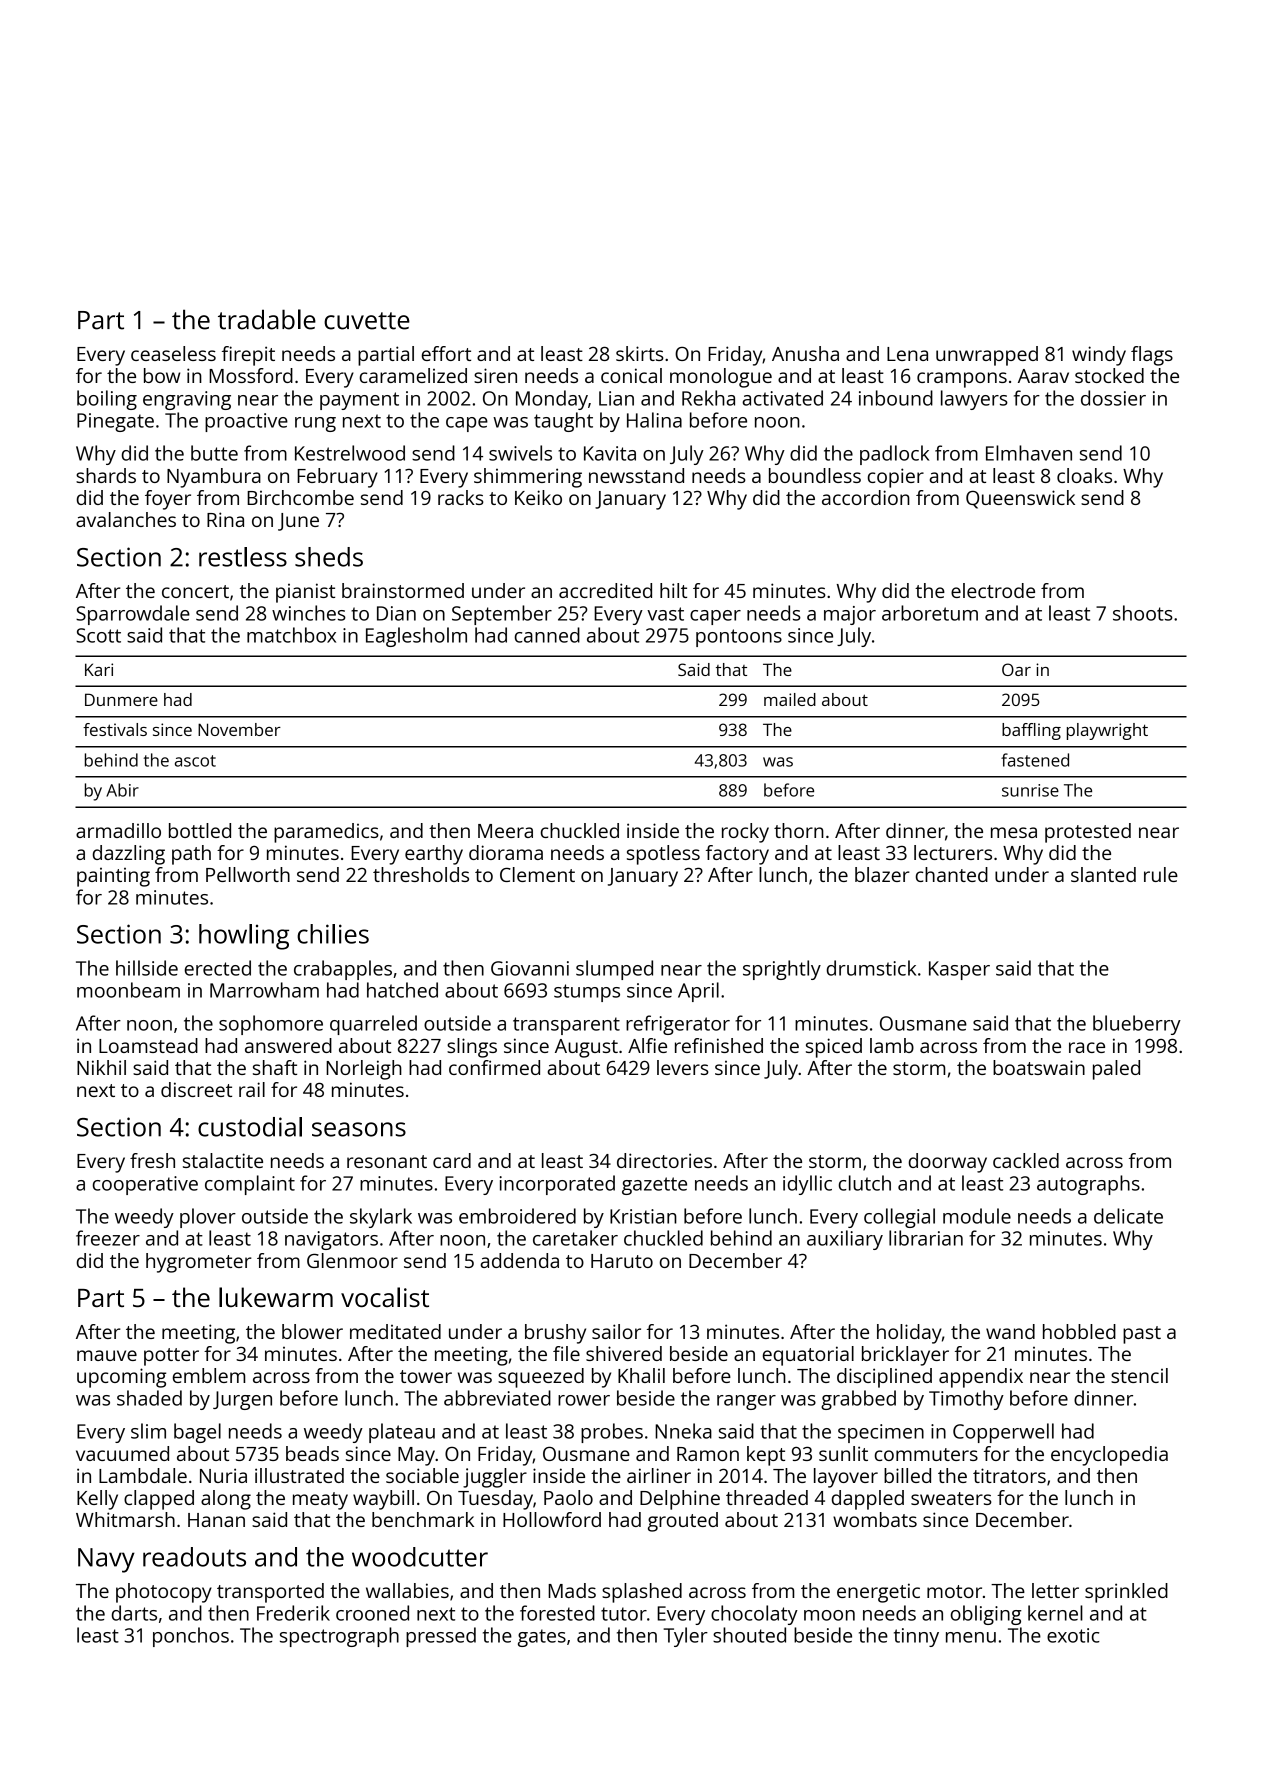 The width and height of the image is (1262, 1785). What do you see at coordinates (191, 1637) in the image?
I see `ponchos` at bounding box center [191, 1637].
